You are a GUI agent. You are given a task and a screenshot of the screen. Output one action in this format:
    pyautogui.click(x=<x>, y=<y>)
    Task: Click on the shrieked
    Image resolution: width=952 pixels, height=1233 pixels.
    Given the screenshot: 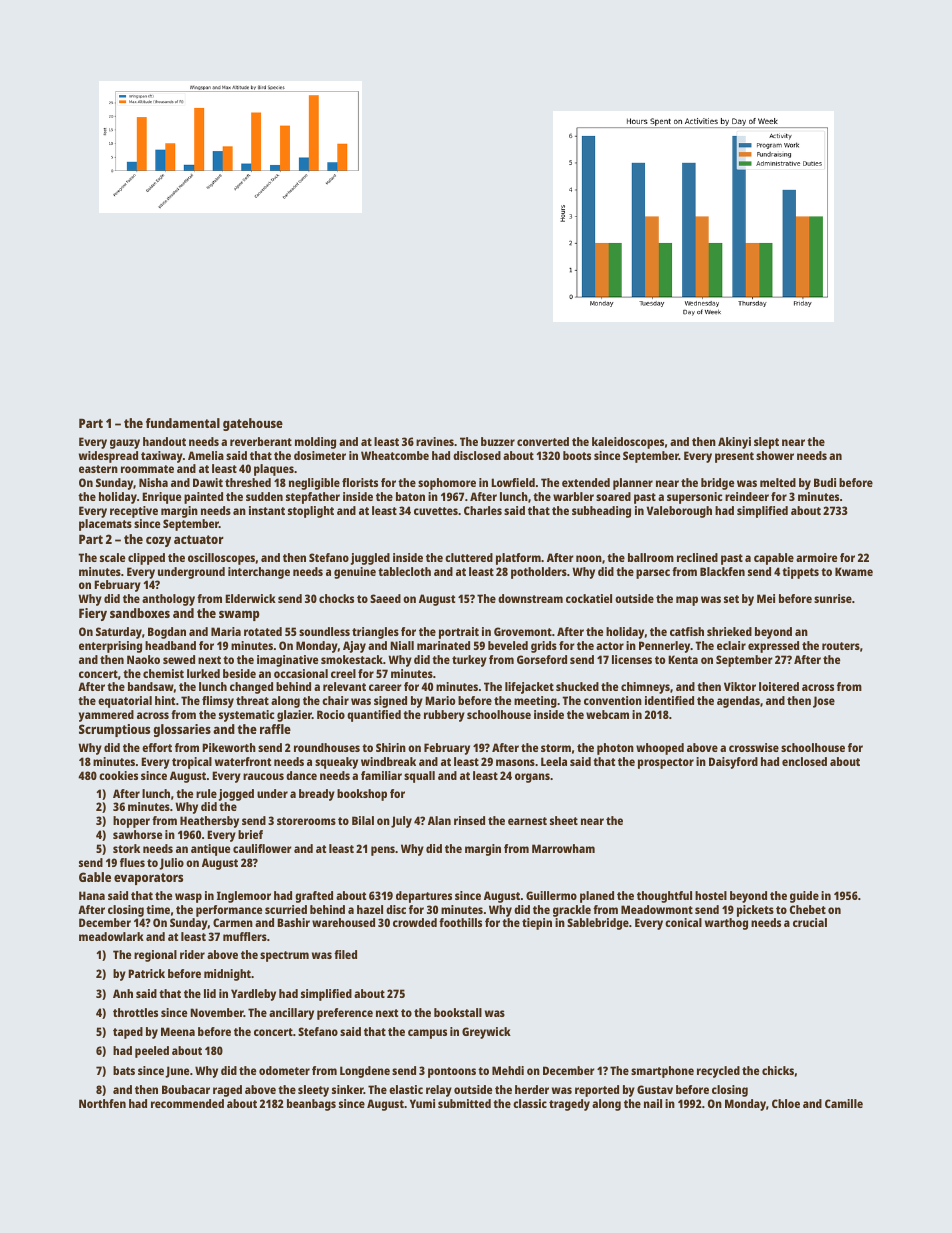 What is the action you would take?
    pyautogui.click(x=729, y=631)
